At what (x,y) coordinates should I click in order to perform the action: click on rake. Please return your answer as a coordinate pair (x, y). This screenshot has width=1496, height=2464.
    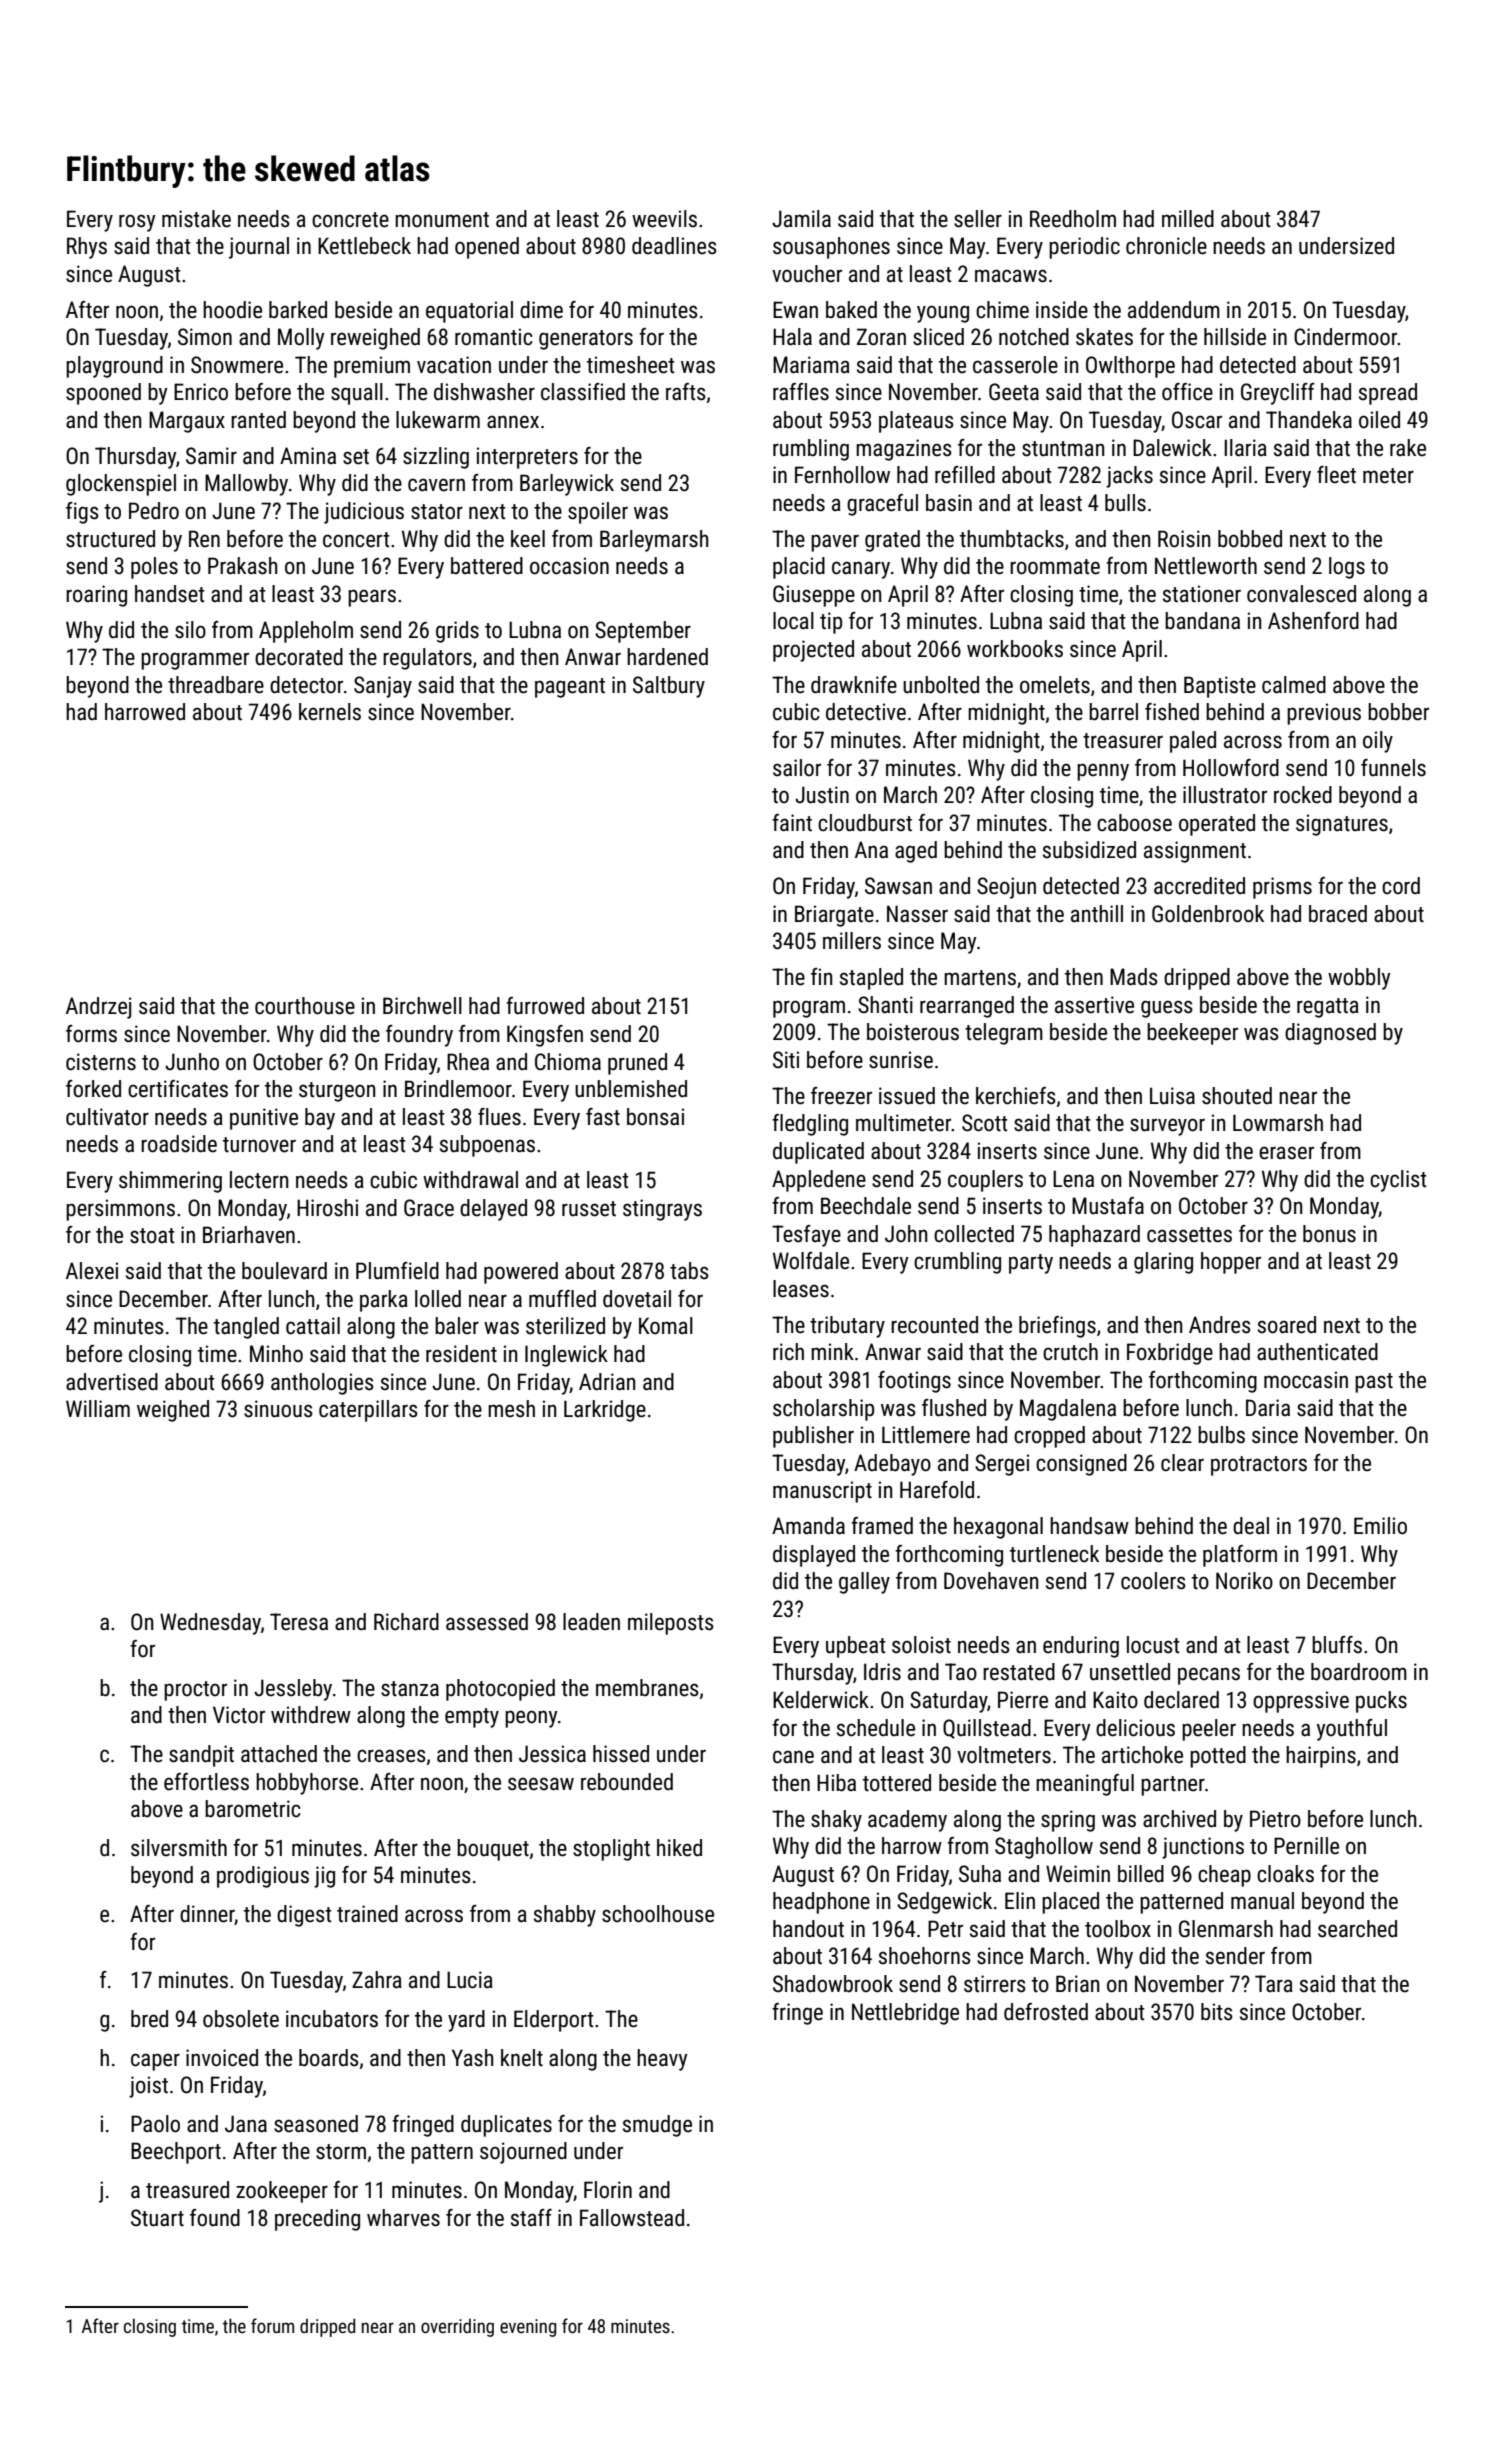
    Looking at the image, I should click on (1408, 448).
